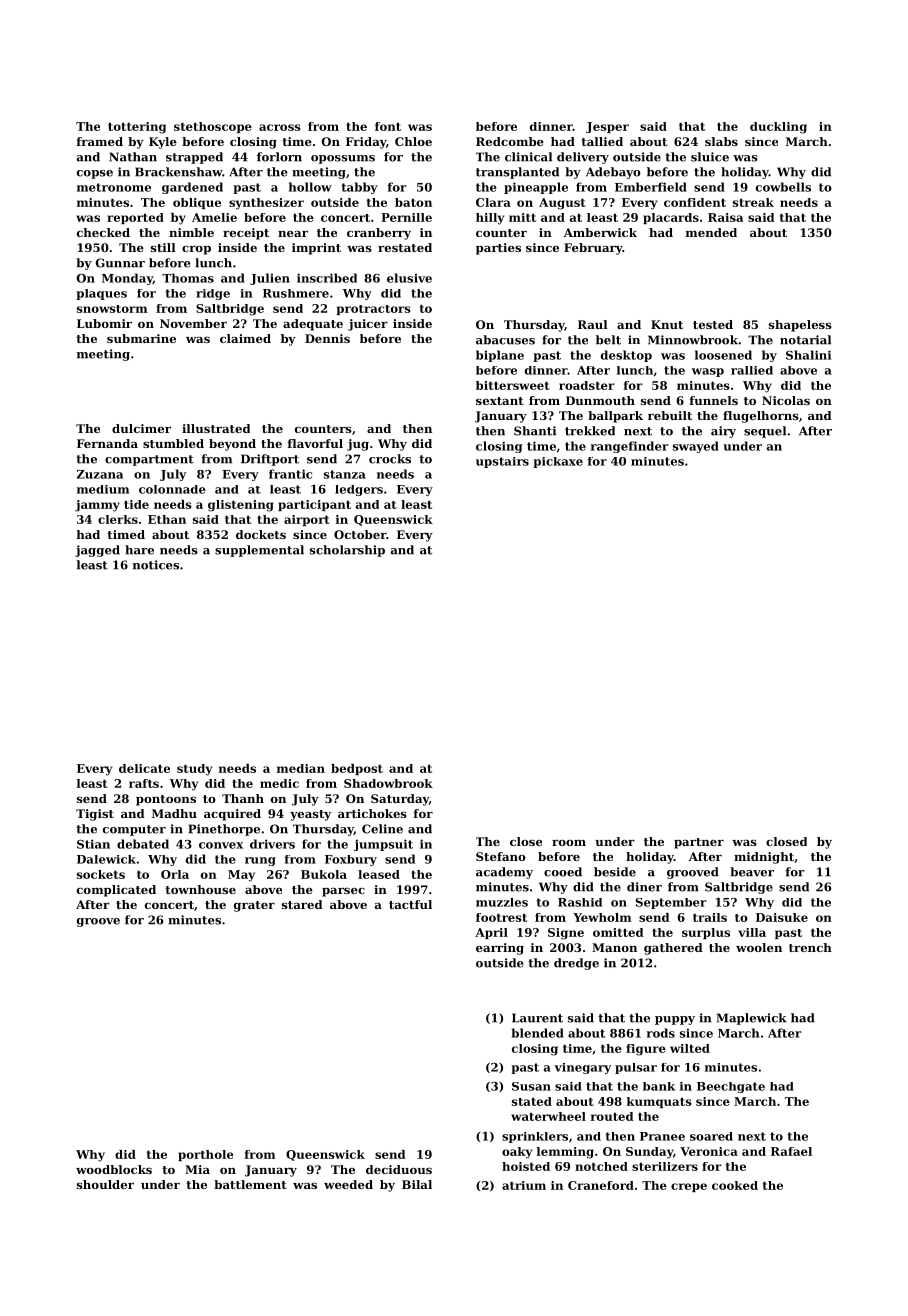 The height and width of the page is (1316, 908). What do you see at coordinates (270, 279) in the page?
I see `Julien` at bounding box center [270, 279].
